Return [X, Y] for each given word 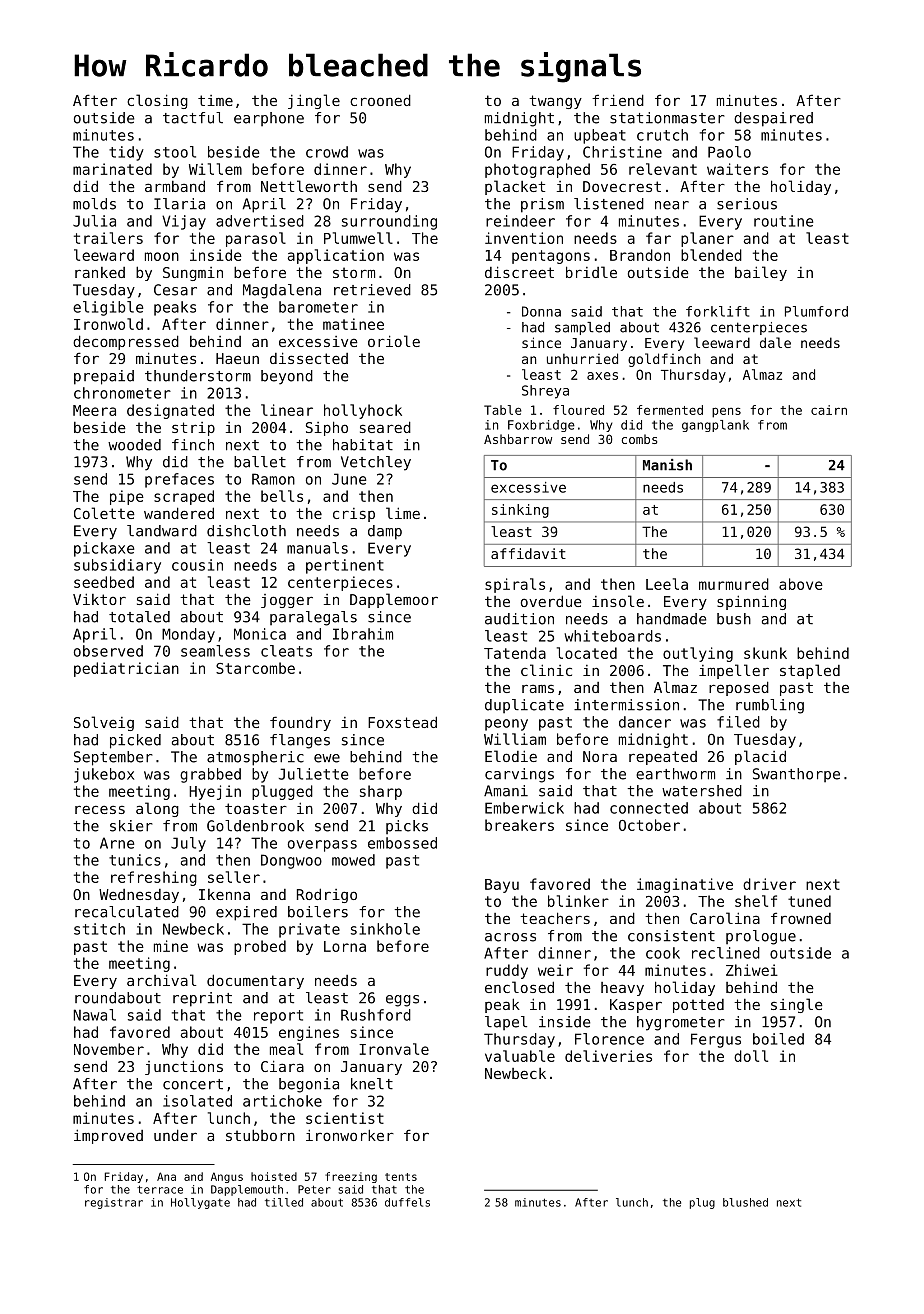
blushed [745, 1202]
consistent [671, 936]
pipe [127, 497]
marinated [112, 169]
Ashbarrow [518, 439]
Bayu [502, 886]
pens [726, 412]
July [188, 844]
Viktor [99, 599]
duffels [407, 1202]
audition [519, 619]
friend [618, 100]
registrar [114, 1203]
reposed [739, 688]
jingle [314, 101]
